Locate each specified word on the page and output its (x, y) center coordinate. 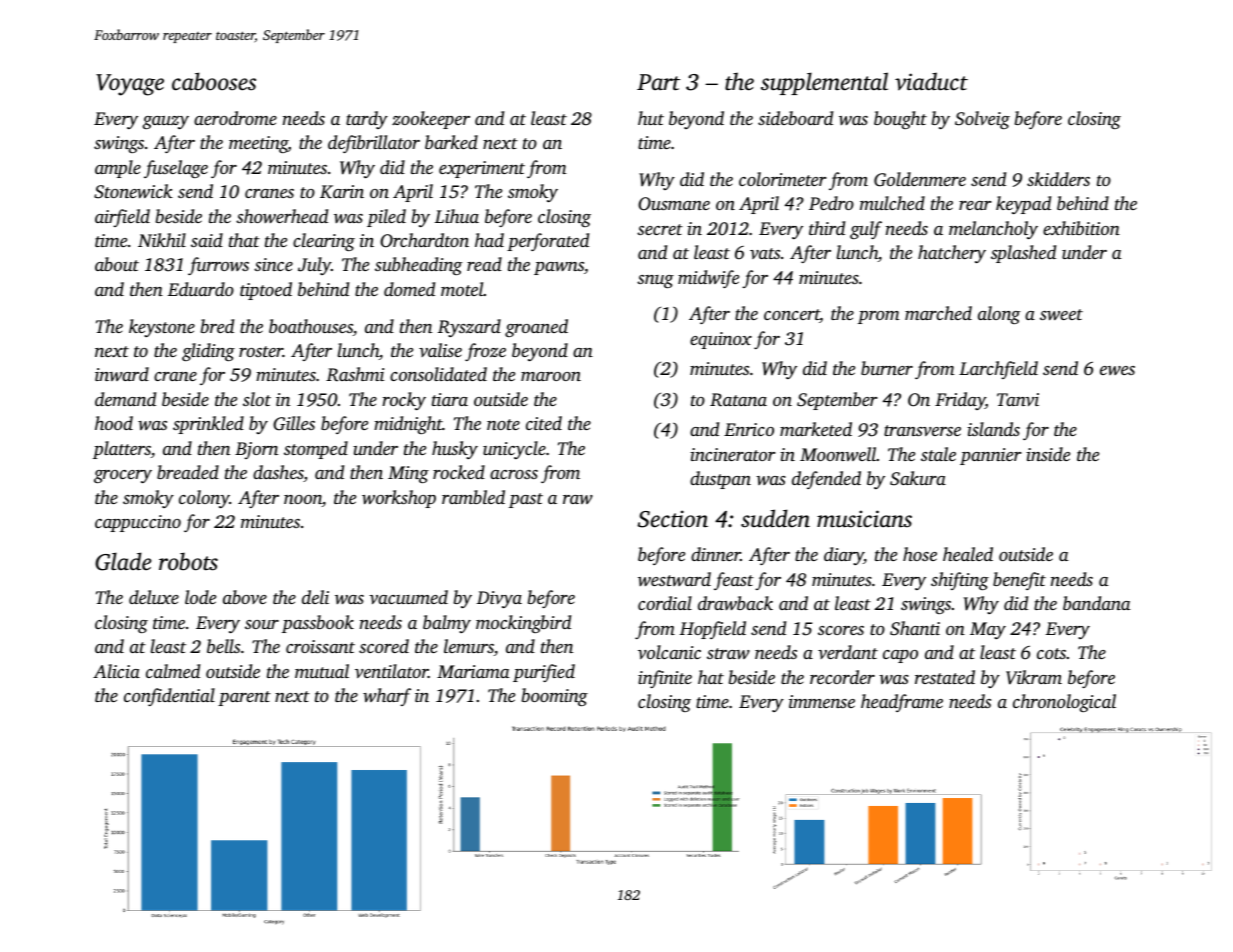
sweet (1061, 314)
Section (673, 519)
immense (822, 701)
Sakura (918, 478)
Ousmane (674, 204)
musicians (864, 519)
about (117, 264)
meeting (258, 144)
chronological (1064, 703)
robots (188, 561)
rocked (459, 472)
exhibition (1081, 228)
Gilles (294, 423)
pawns (559, 268)
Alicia (116, 671)
